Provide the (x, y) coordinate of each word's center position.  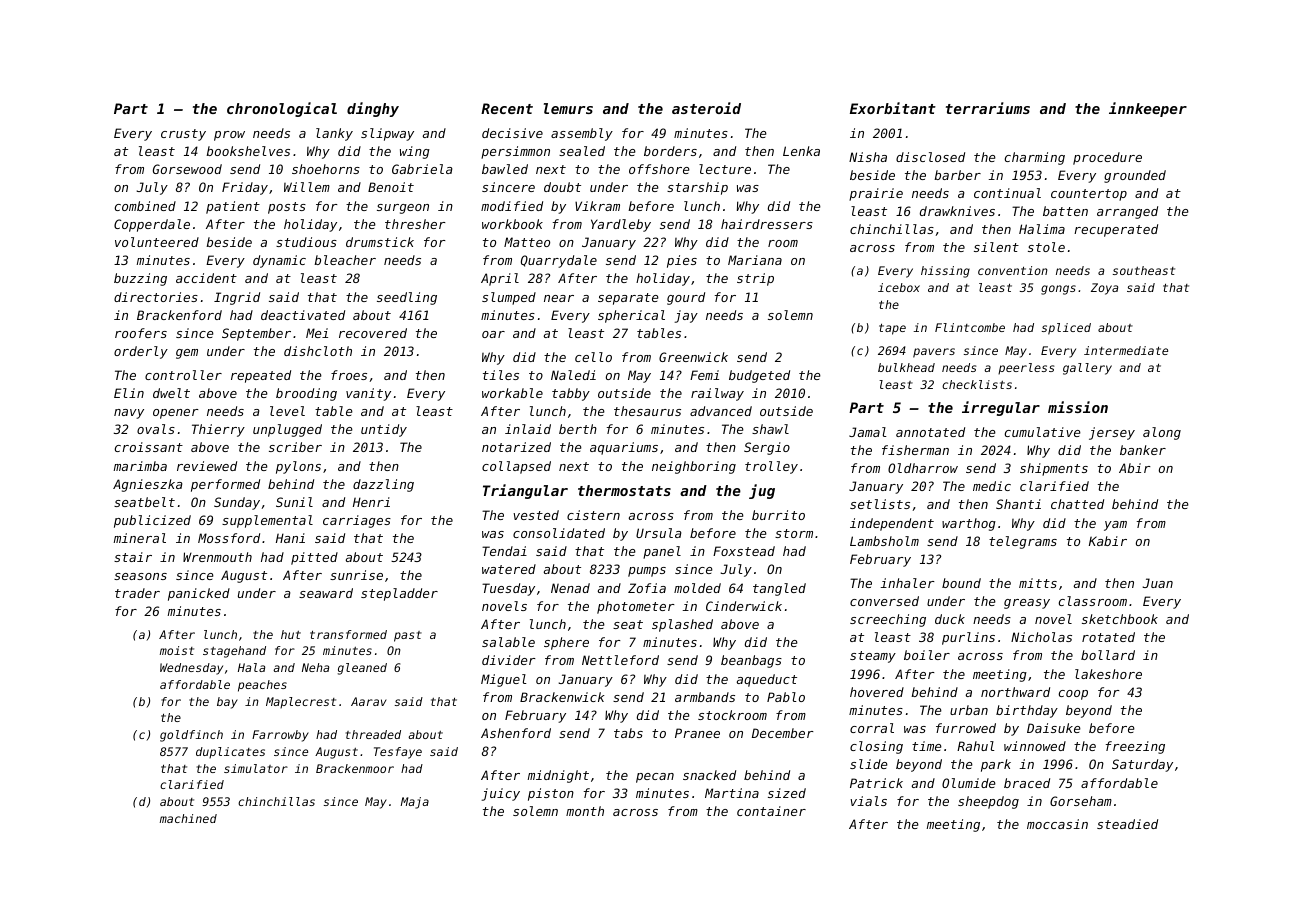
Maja (415, 803)
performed (225, 485)
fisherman (915, 450)
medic (992, 486)
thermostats (624, 490)
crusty (183, 135)
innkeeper (1148, 109)
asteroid (706, 108)
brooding (306, 394)
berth (578, 429)
